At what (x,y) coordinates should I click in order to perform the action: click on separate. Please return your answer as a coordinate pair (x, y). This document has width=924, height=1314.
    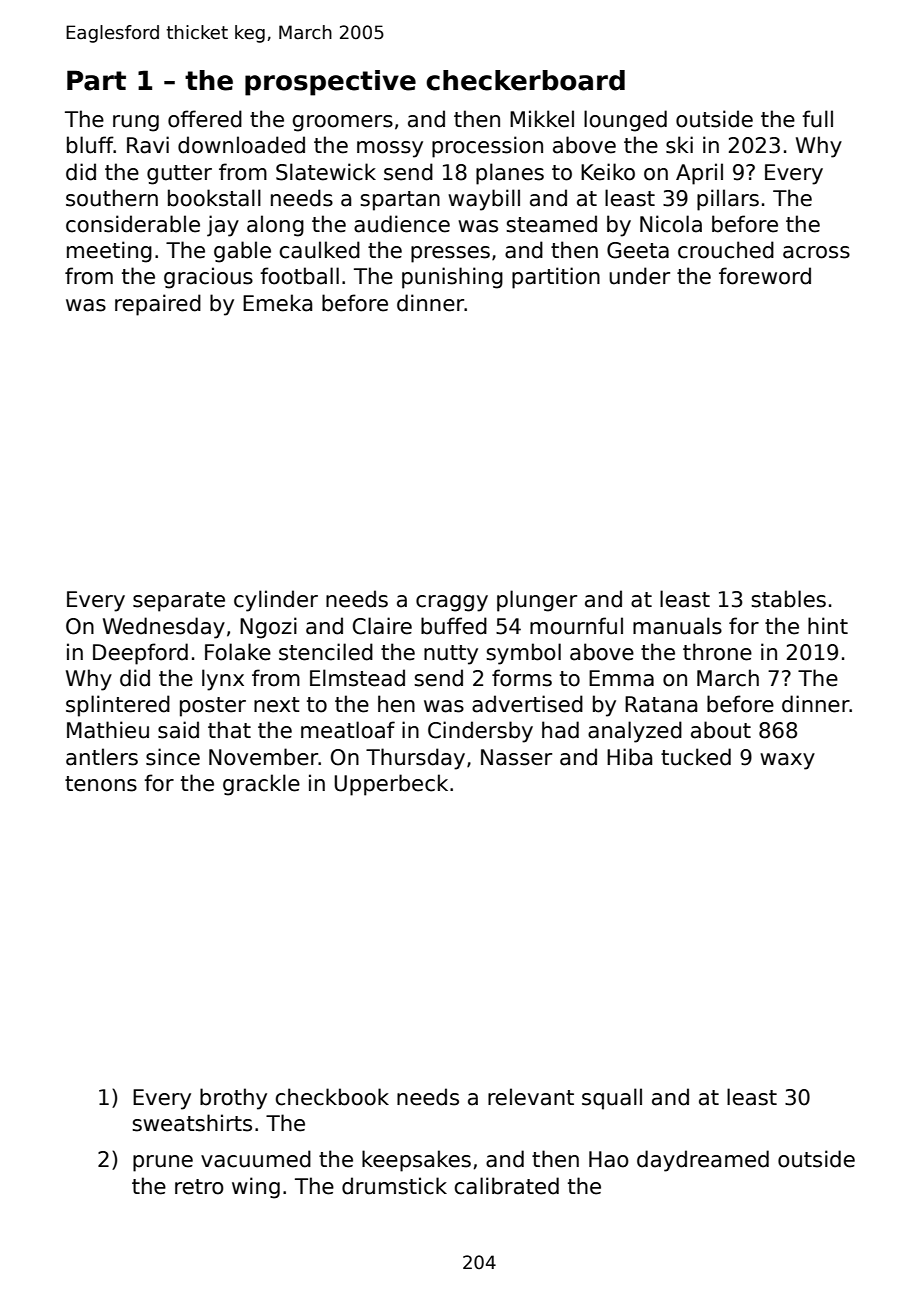
    Looking at the image, I should click on (179, 602).
